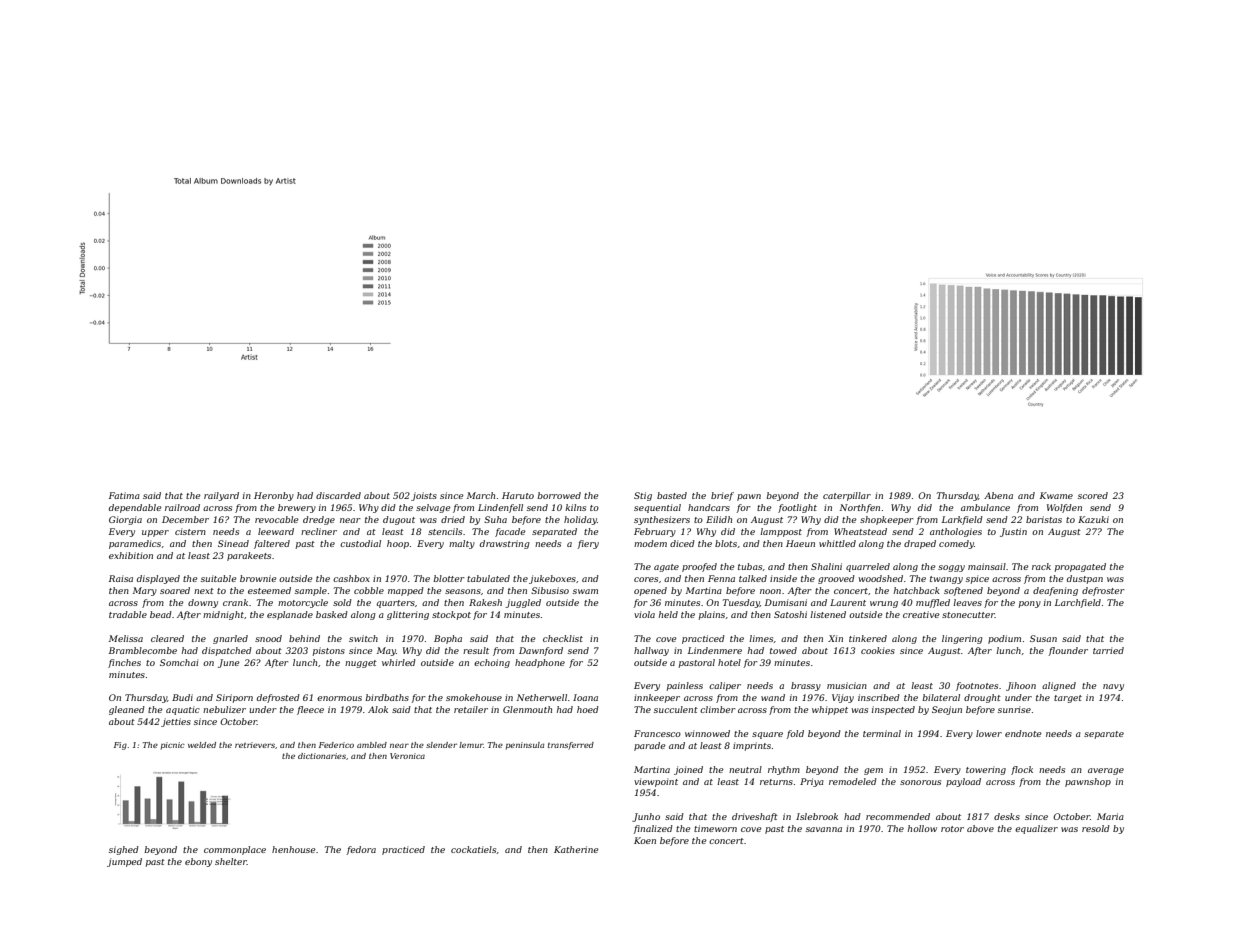 This screenshot has height=952, width=1233. I want to click on quarreled, so click(868, 567).
